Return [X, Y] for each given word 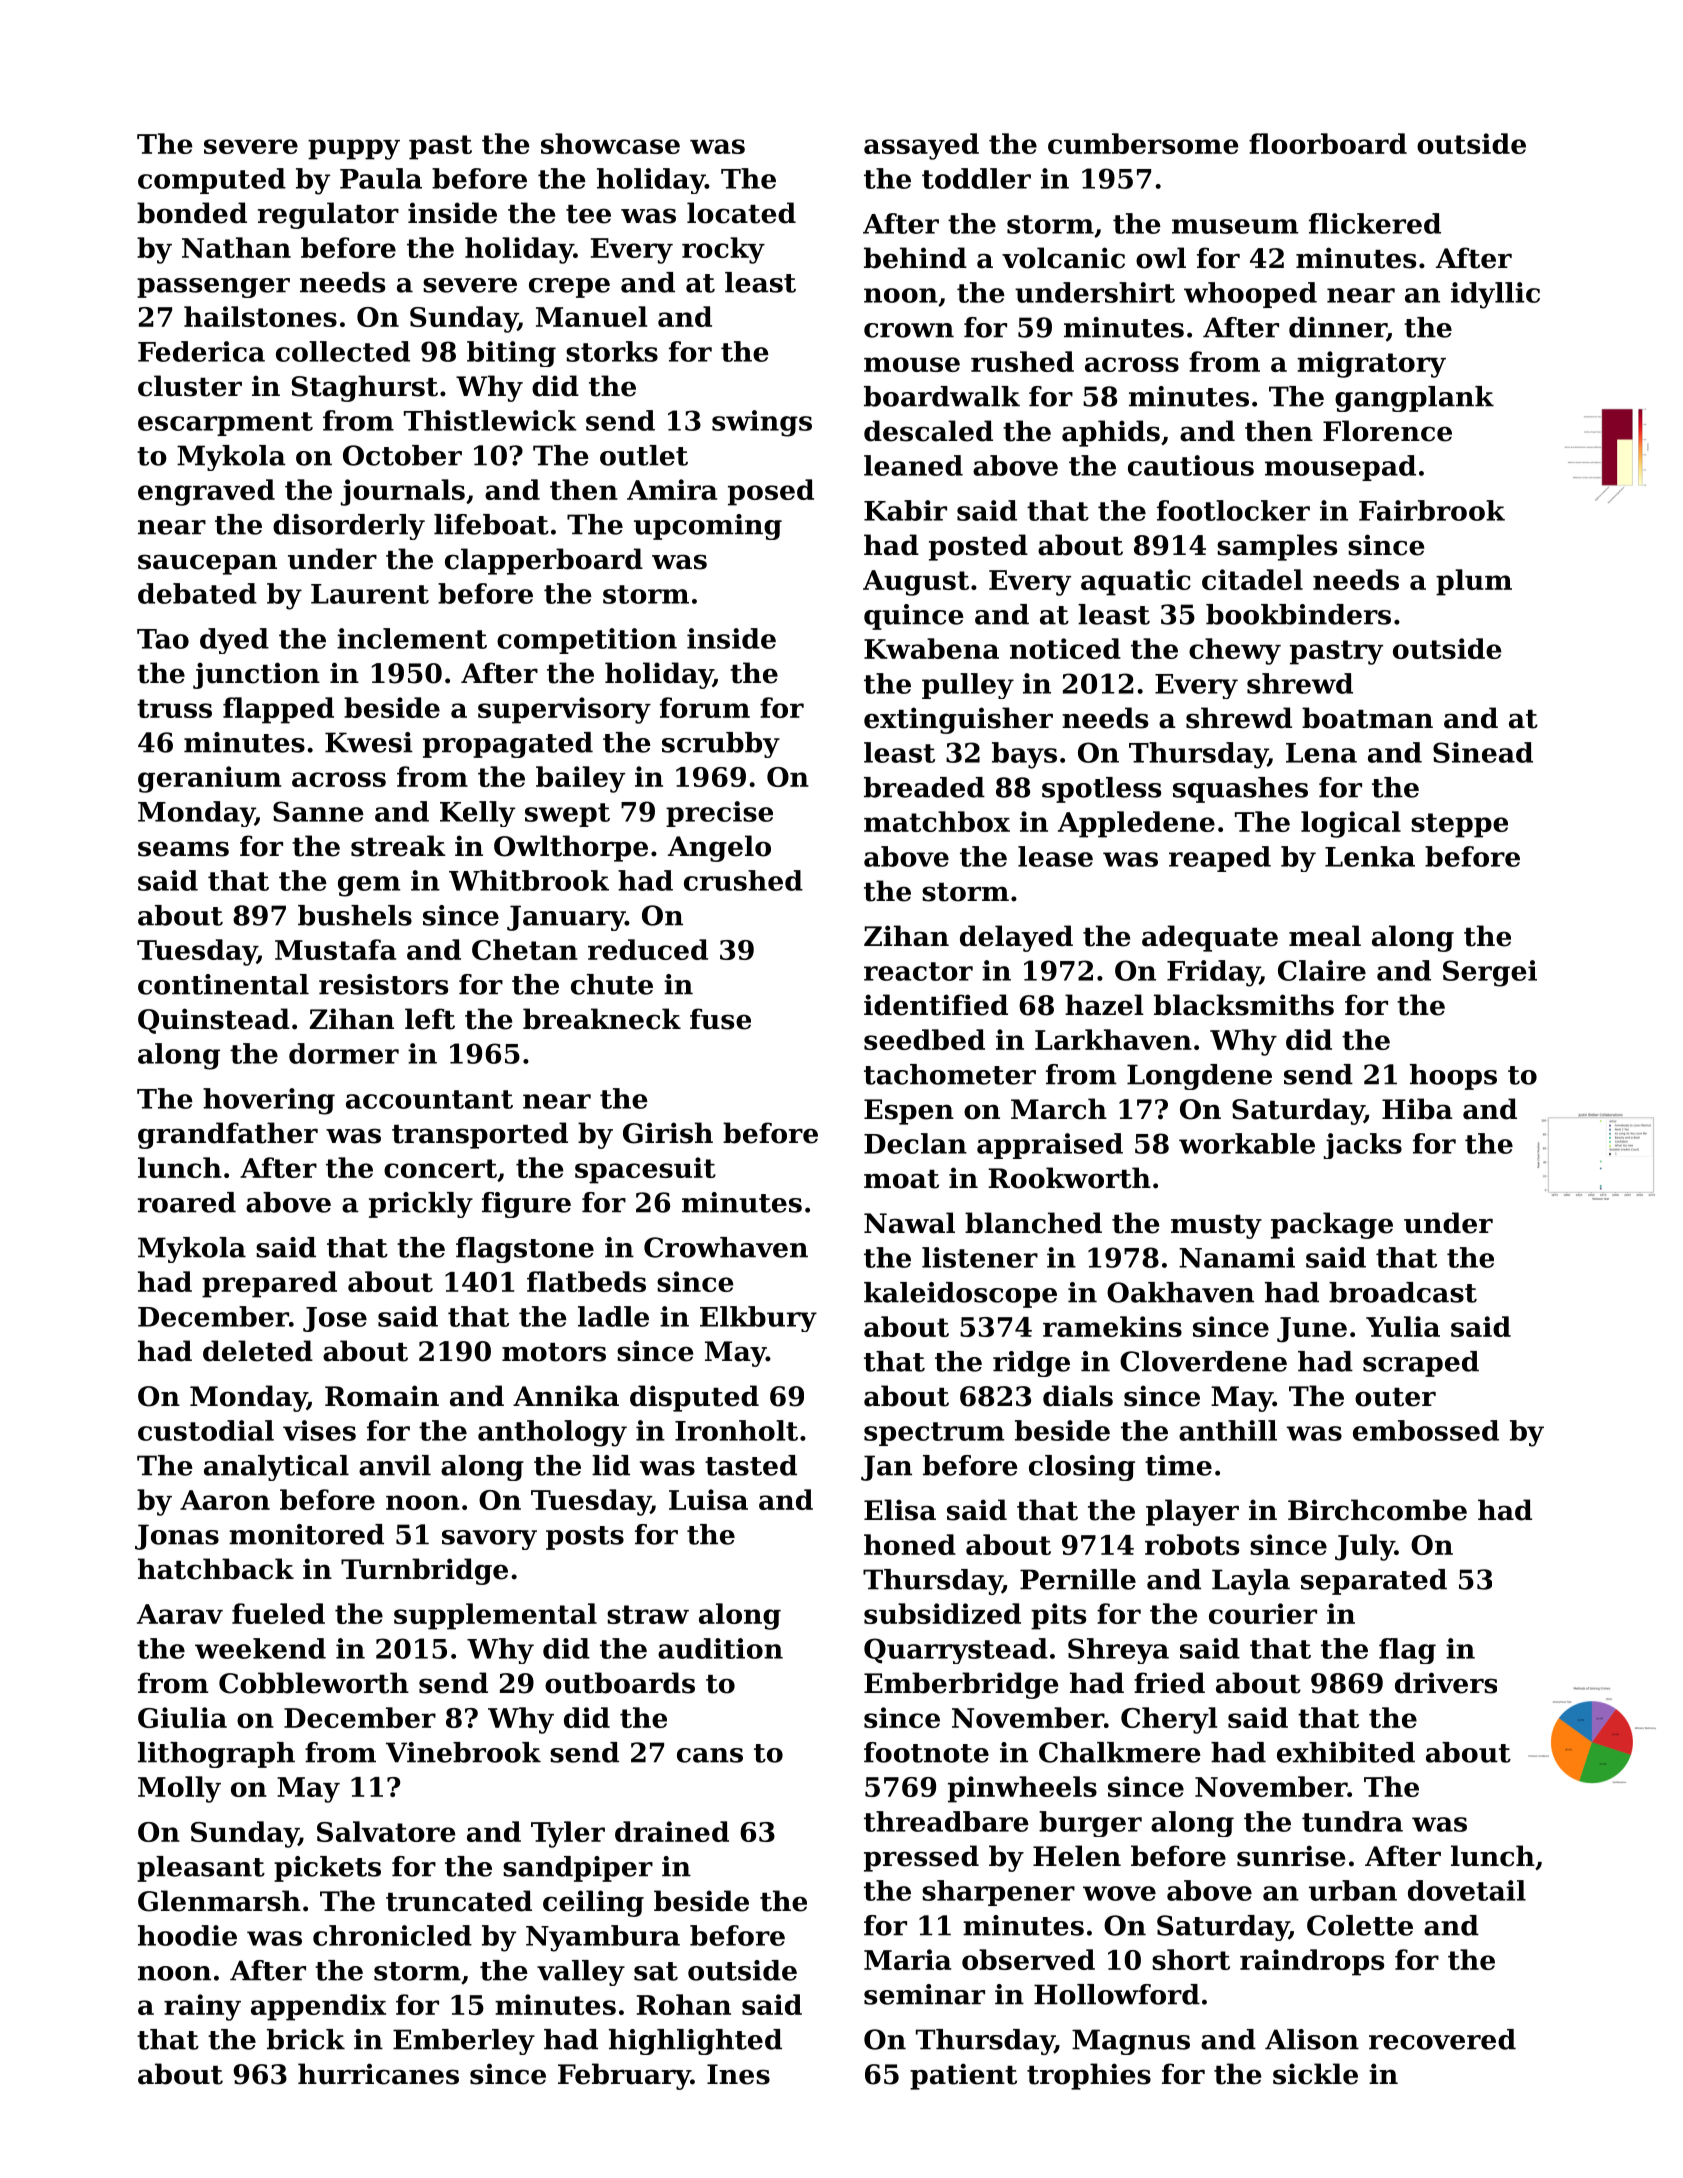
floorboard [1328, 143]
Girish [668, 1133]
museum [1235, 226]
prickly [421, 1205]
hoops [1453, 1077]
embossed [1426, 1430]
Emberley [464, 2042]
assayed [921, 146]
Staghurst [365, 388]
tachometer [950, 1074]
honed [910, 1544]
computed [212, 181]
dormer [344, 1053]
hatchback [216, 1569]
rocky [723, 250]
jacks [1363, 1146]
